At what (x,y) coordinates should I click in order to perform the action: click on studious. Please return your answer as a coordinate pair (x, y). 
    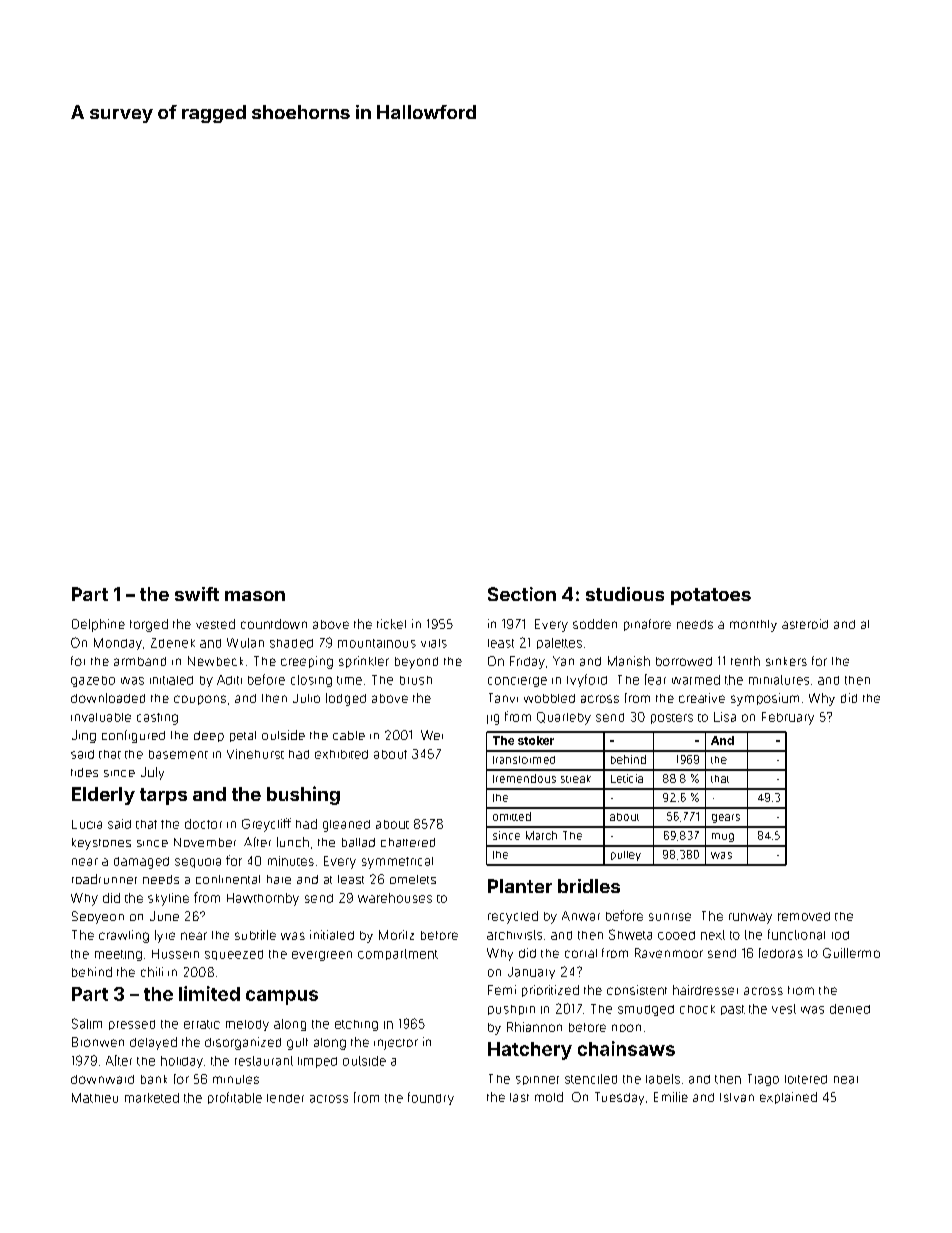
    Looking at the image, I should click on (625, 594).
